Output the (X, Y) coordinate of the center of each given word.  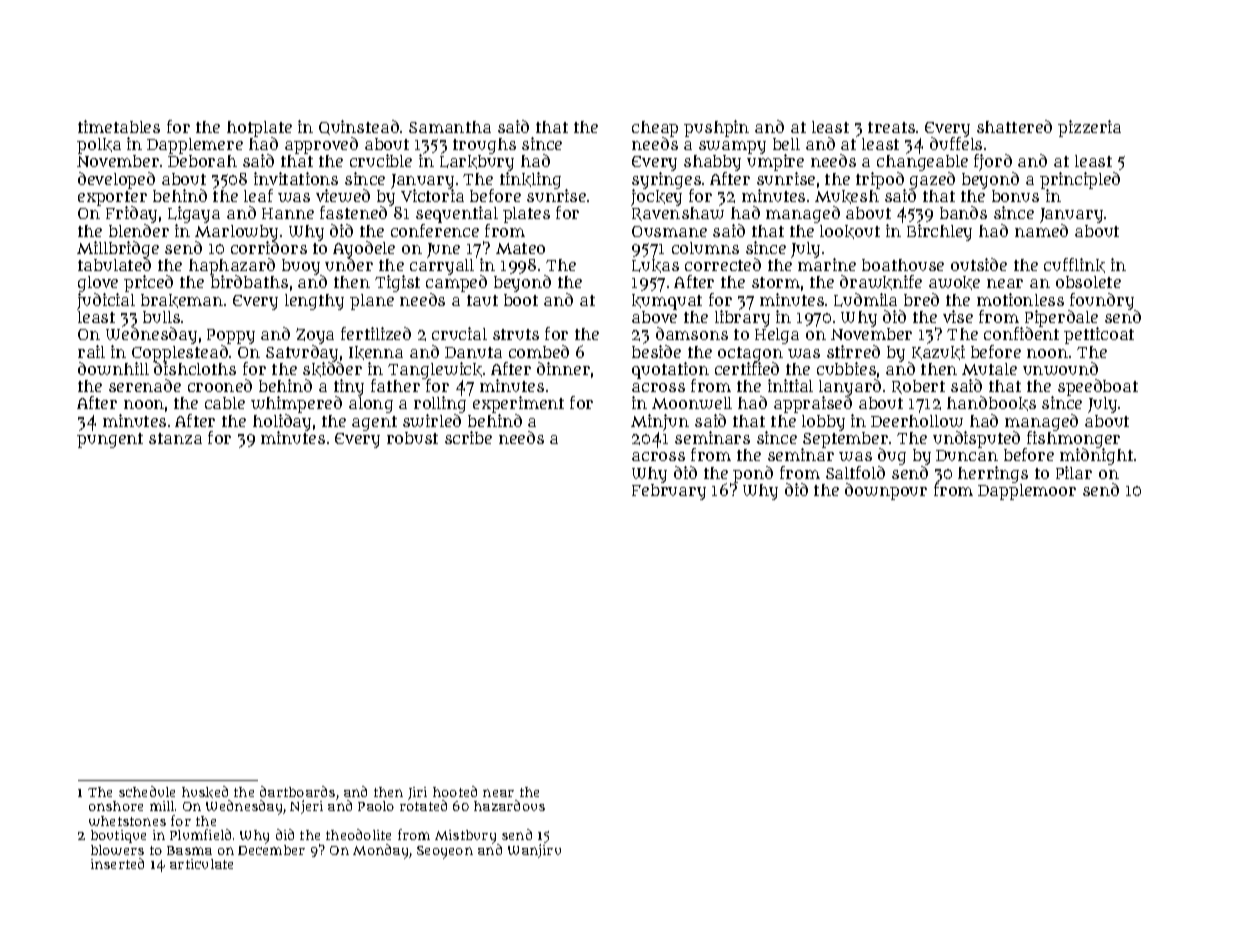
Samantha (450, 127)
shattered (1014, 126)
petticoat (1099, 335)
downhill (113, 368)
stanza (175, 438)
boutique (118, 836)
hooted (455, 791)
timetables (119, 126)
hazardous (509, 805)
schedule (147, 791)
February (669, 492)
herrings (993, 474)
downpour (886, 491)
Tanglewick (435, 371)
